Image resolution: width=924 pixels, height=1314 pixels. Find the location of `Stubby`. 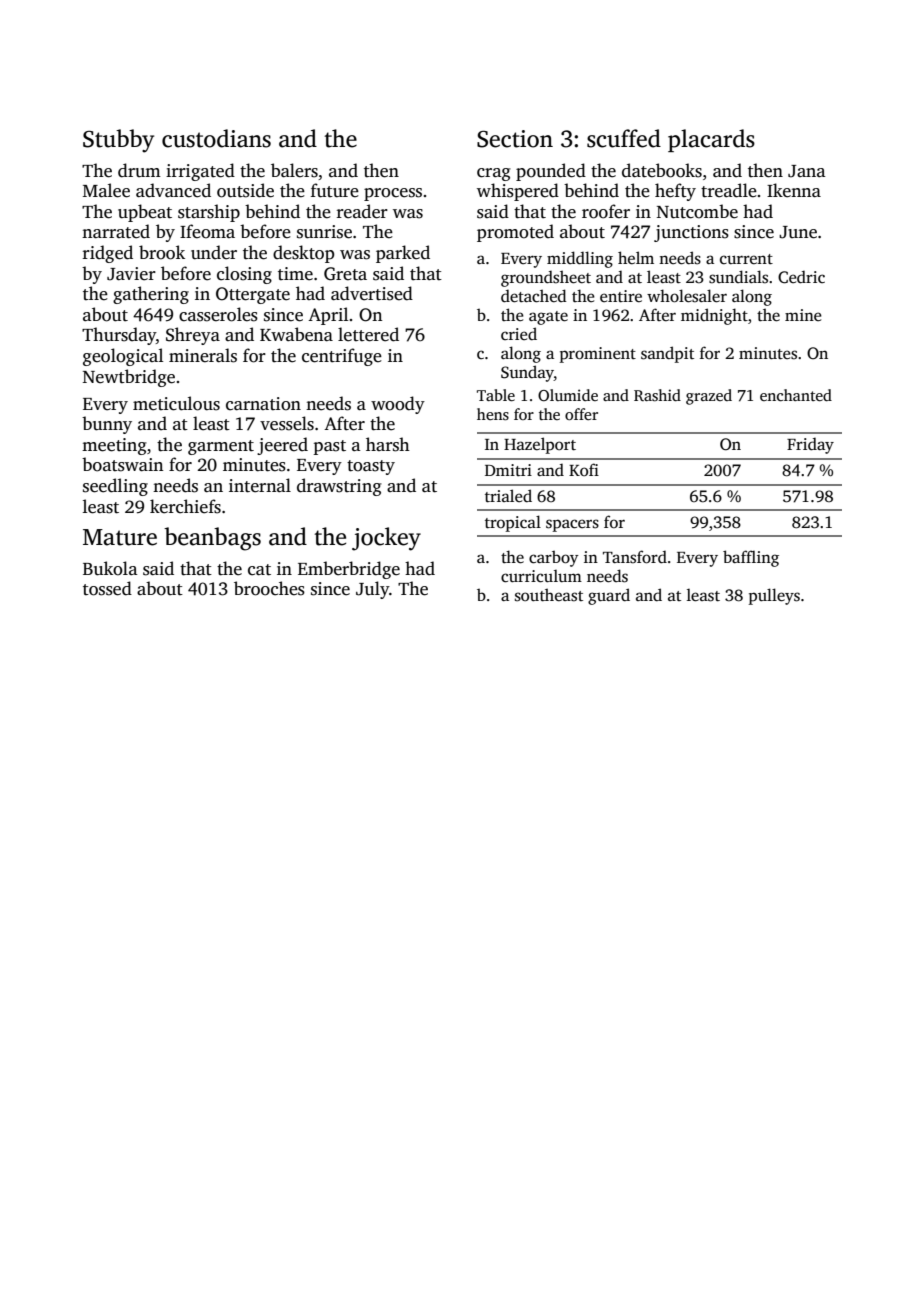

Stubby is located at coordinates (118, 141).
